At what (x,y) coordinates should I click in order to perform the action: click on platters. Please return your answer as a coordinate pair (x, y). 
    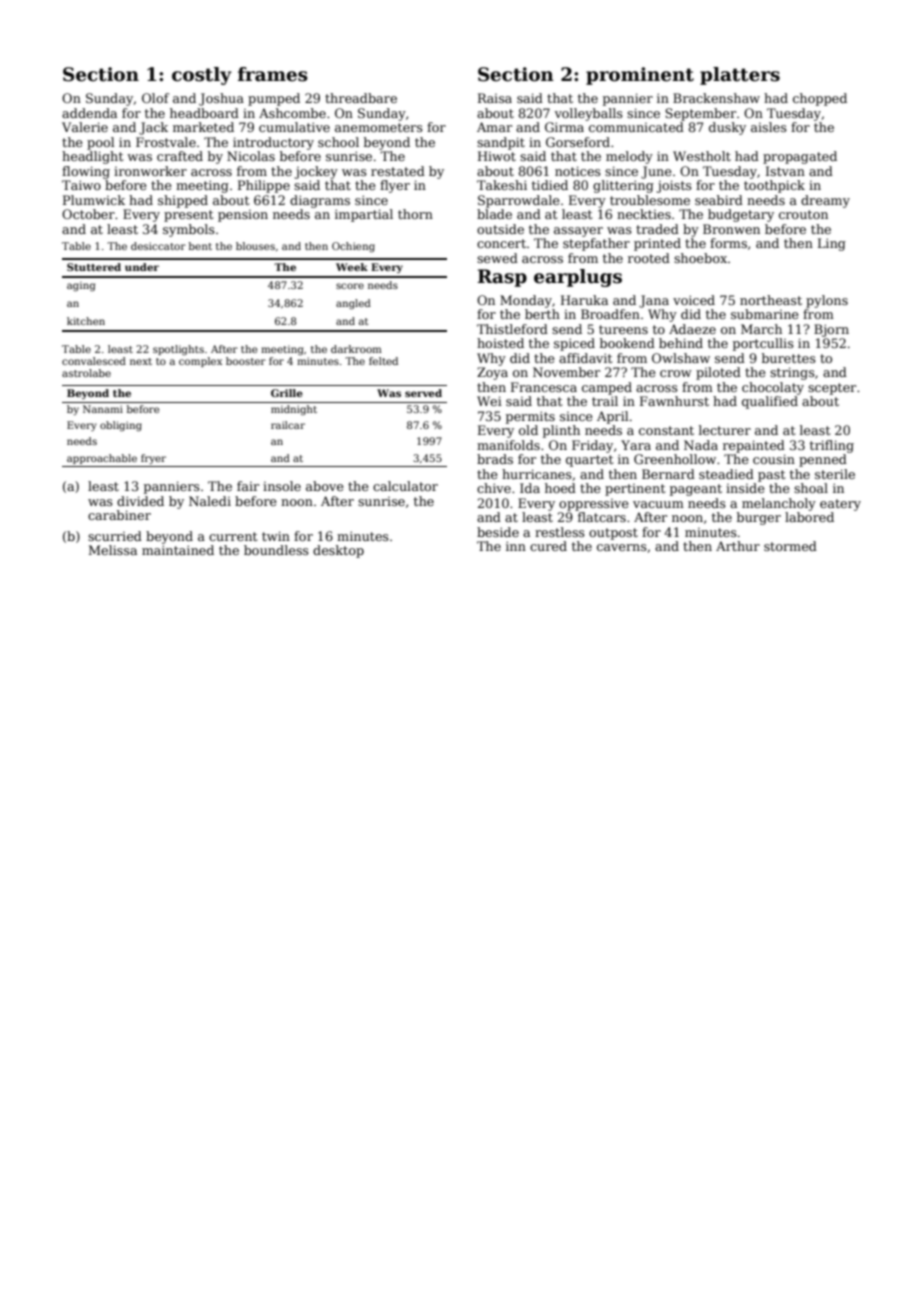
    Looking at the image, I should click on (740, 76).
